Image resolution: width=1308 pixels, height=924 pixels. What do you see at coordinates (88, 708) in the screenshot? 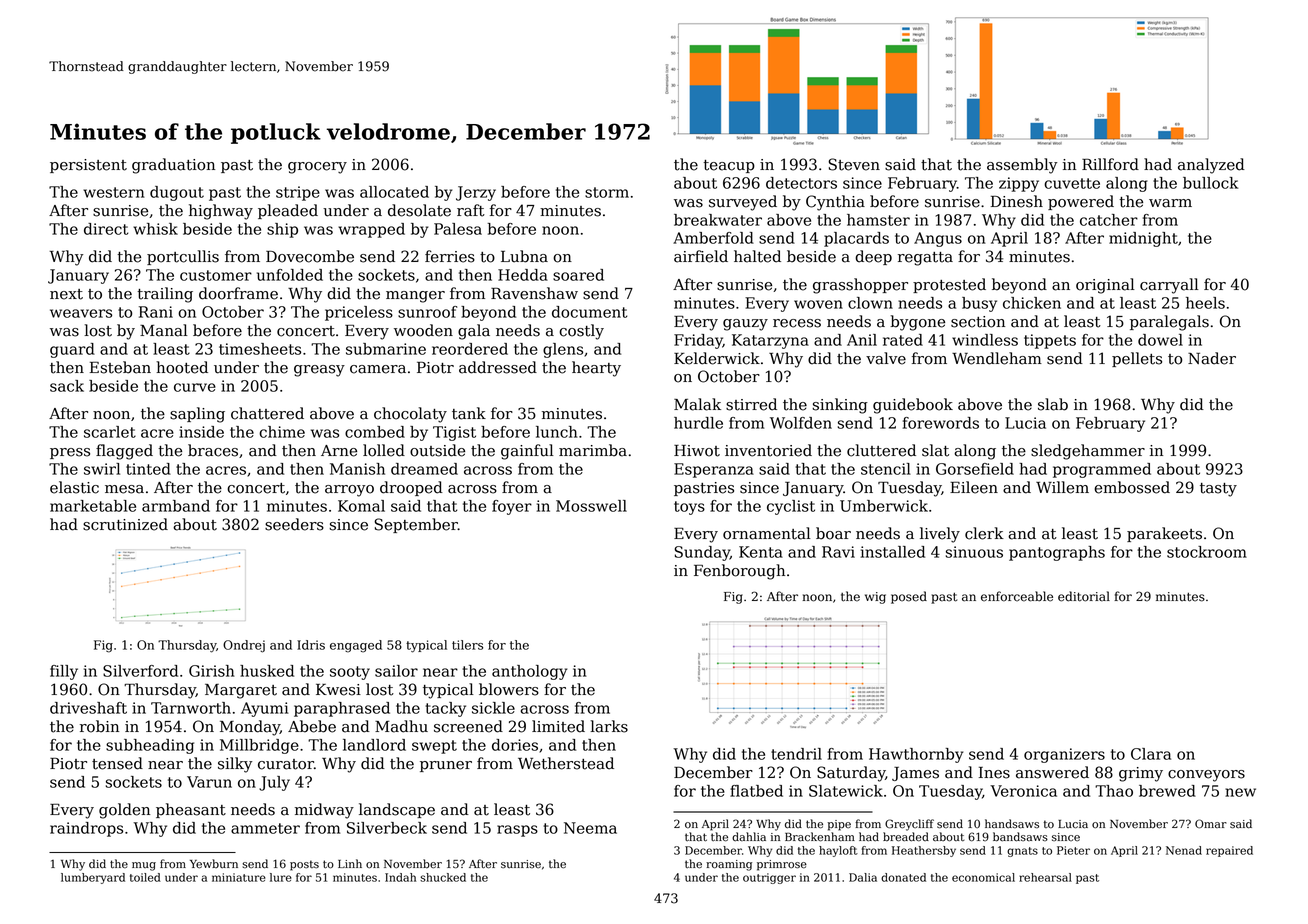
I see `driveshaft` at bounding box center [88, 708].
